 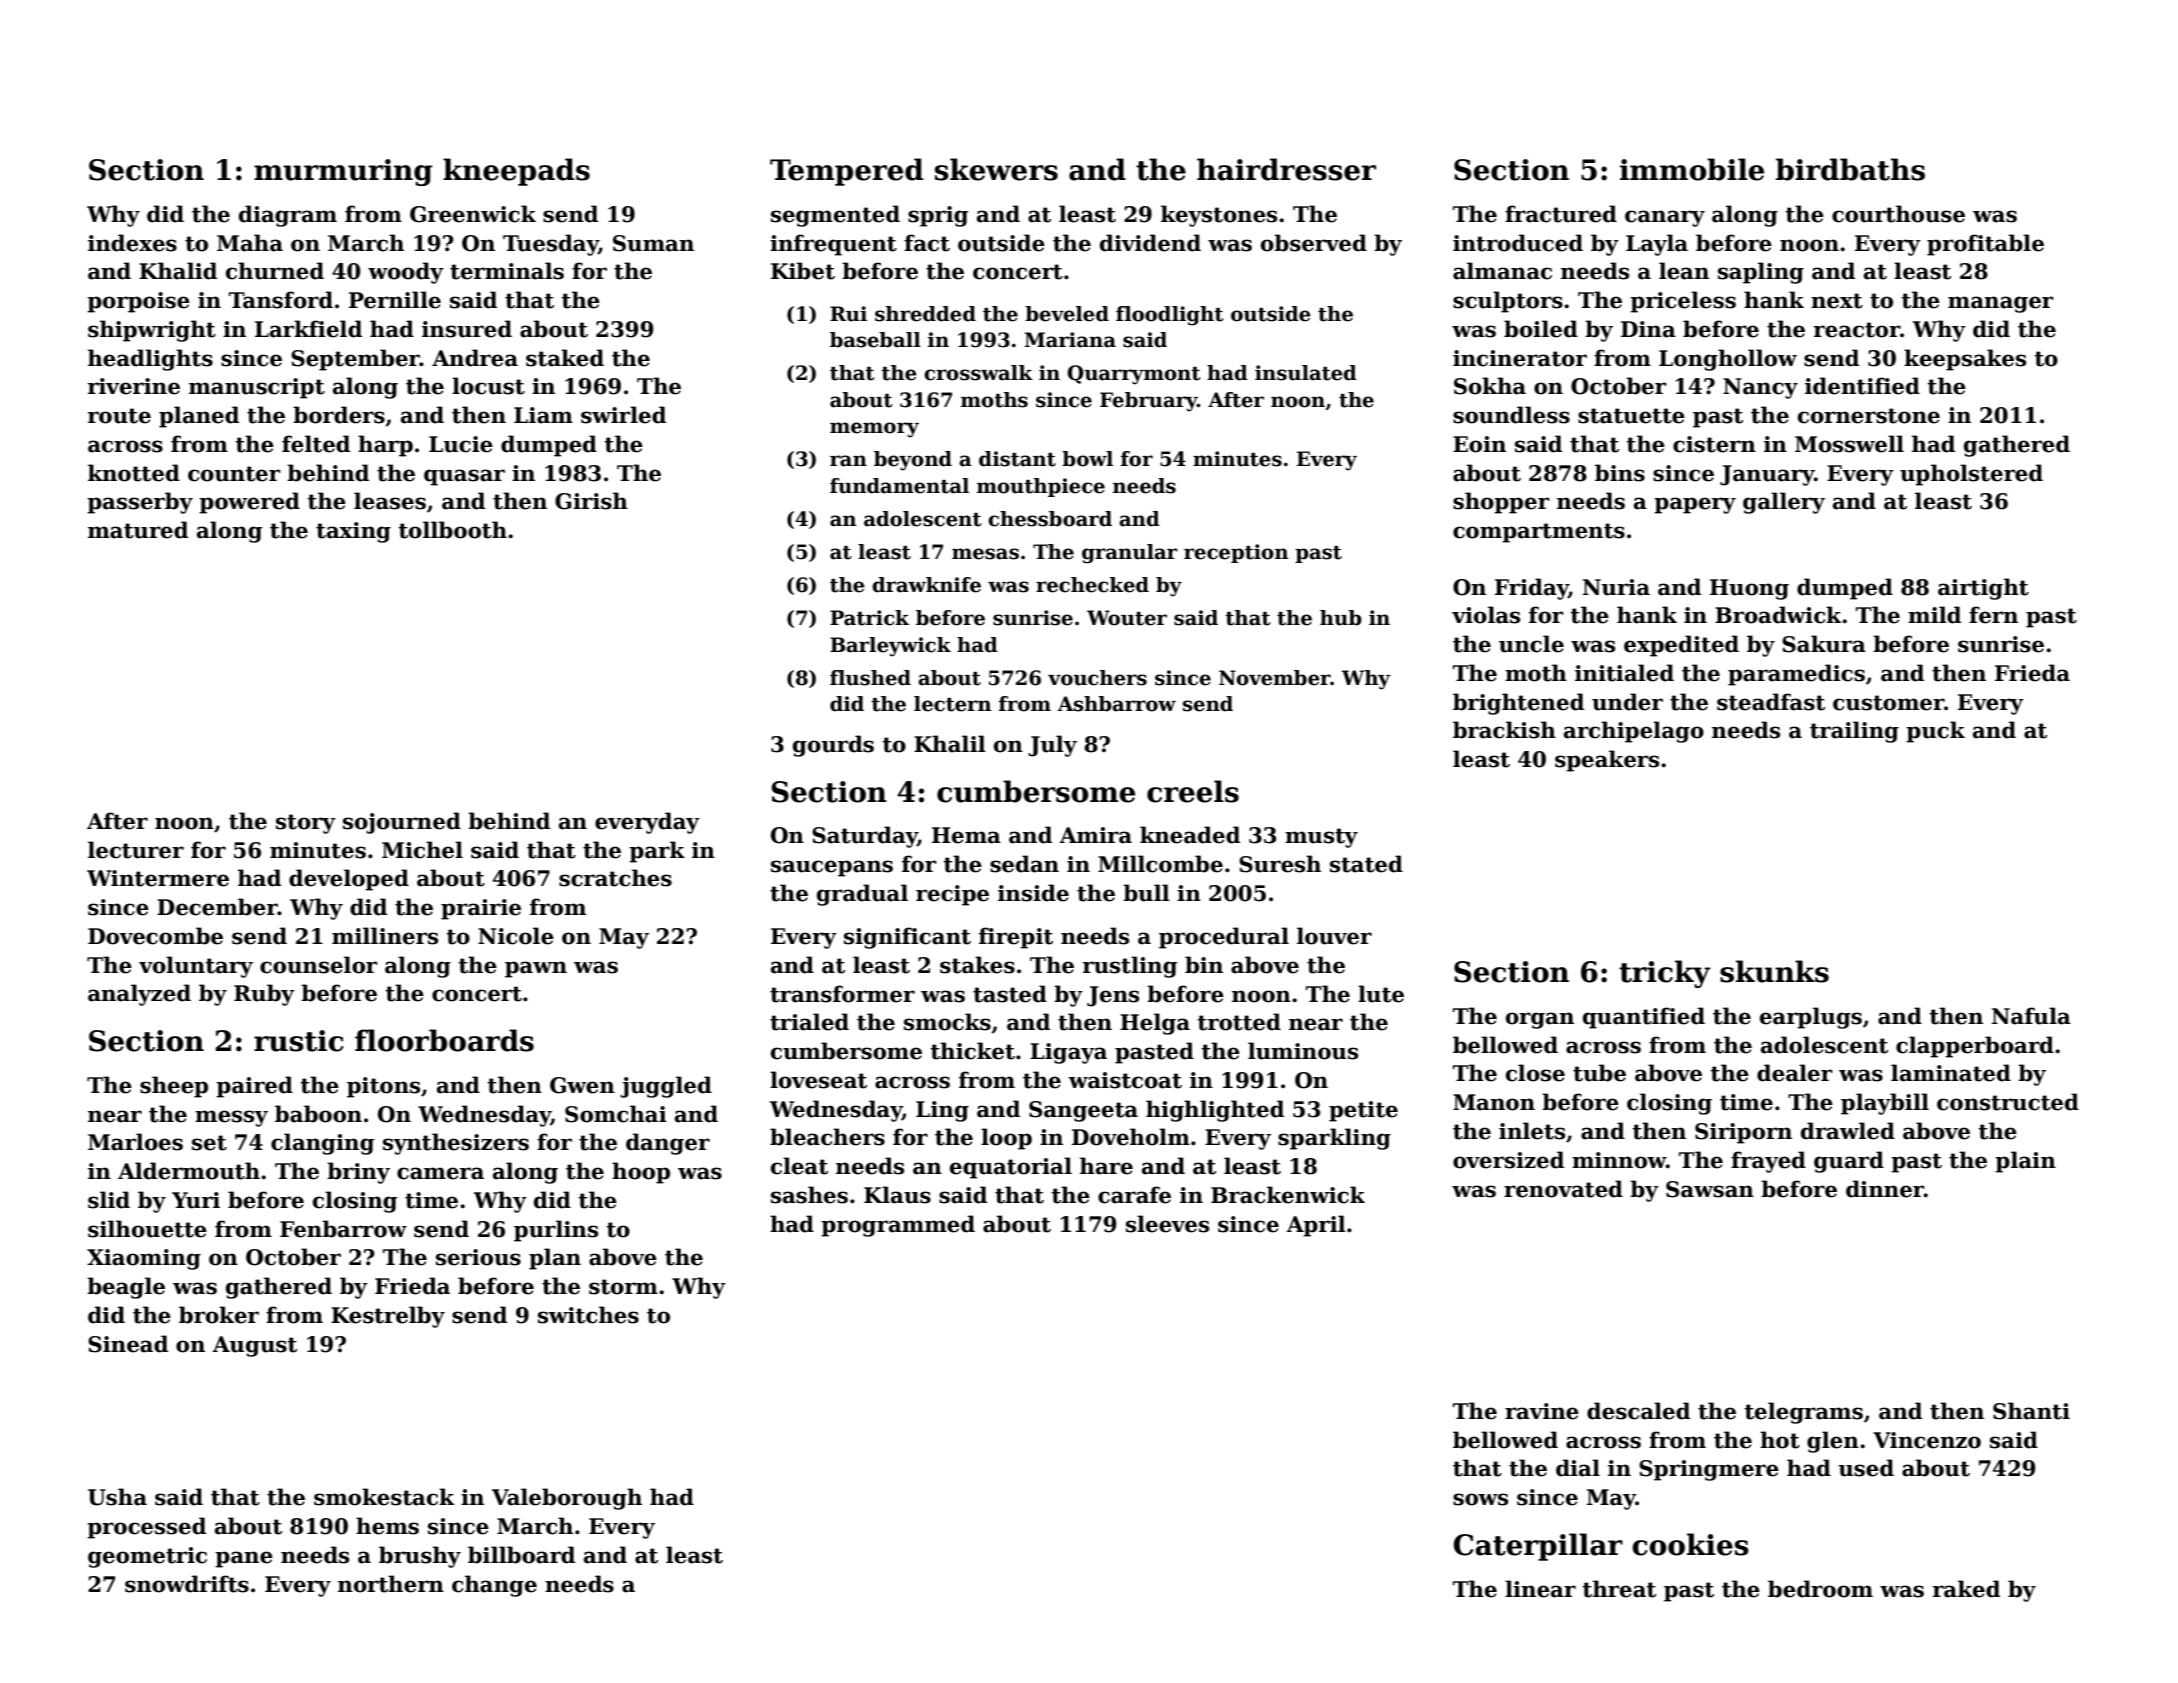 What do you see at coordinates (1866, 1468) in the image?
I see `used` at bounding box center [1866, 1468].
